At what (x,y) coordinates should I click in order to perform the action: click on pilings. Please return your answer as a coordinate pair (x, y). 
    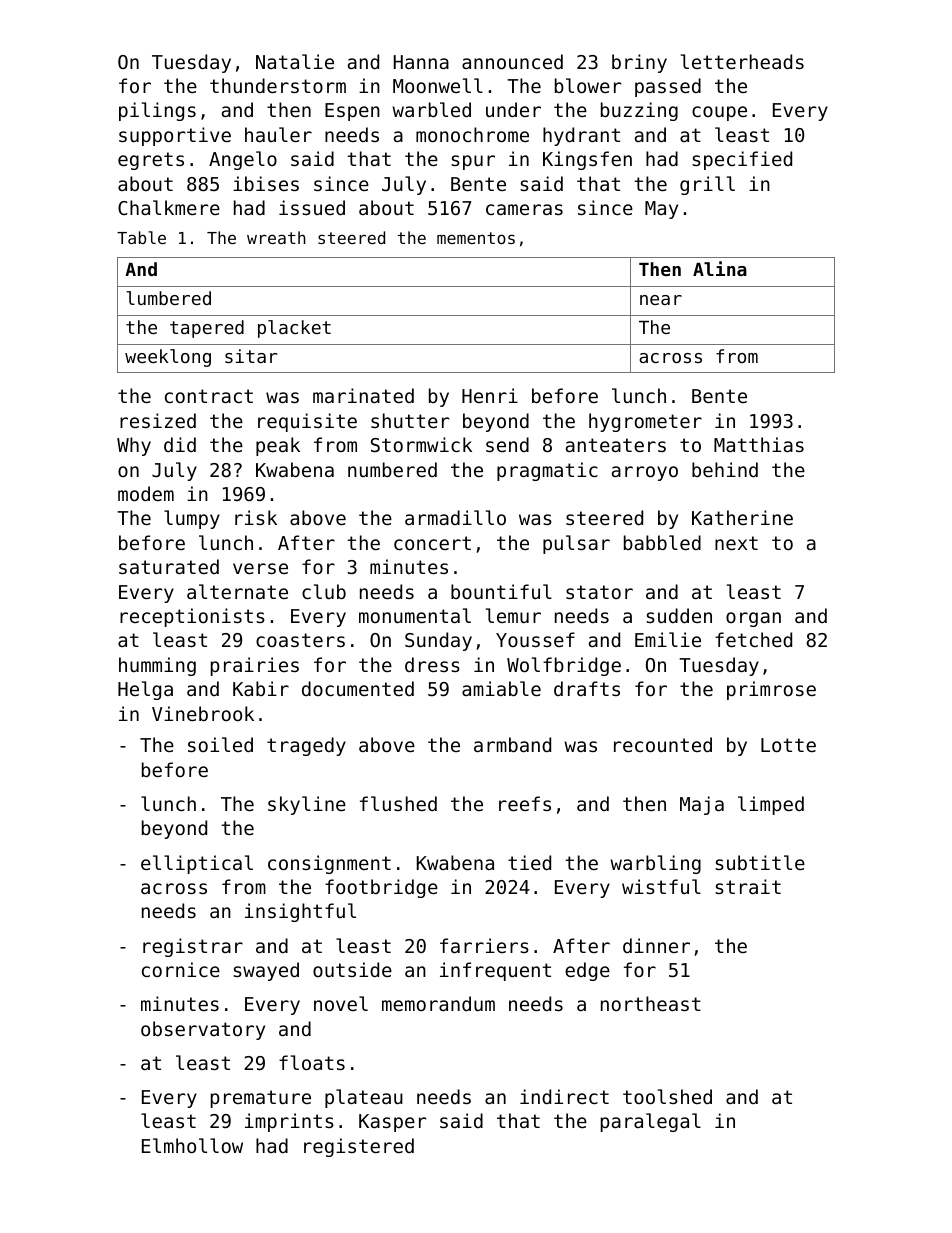
    Looking at the image, I should click on (157, 111).
